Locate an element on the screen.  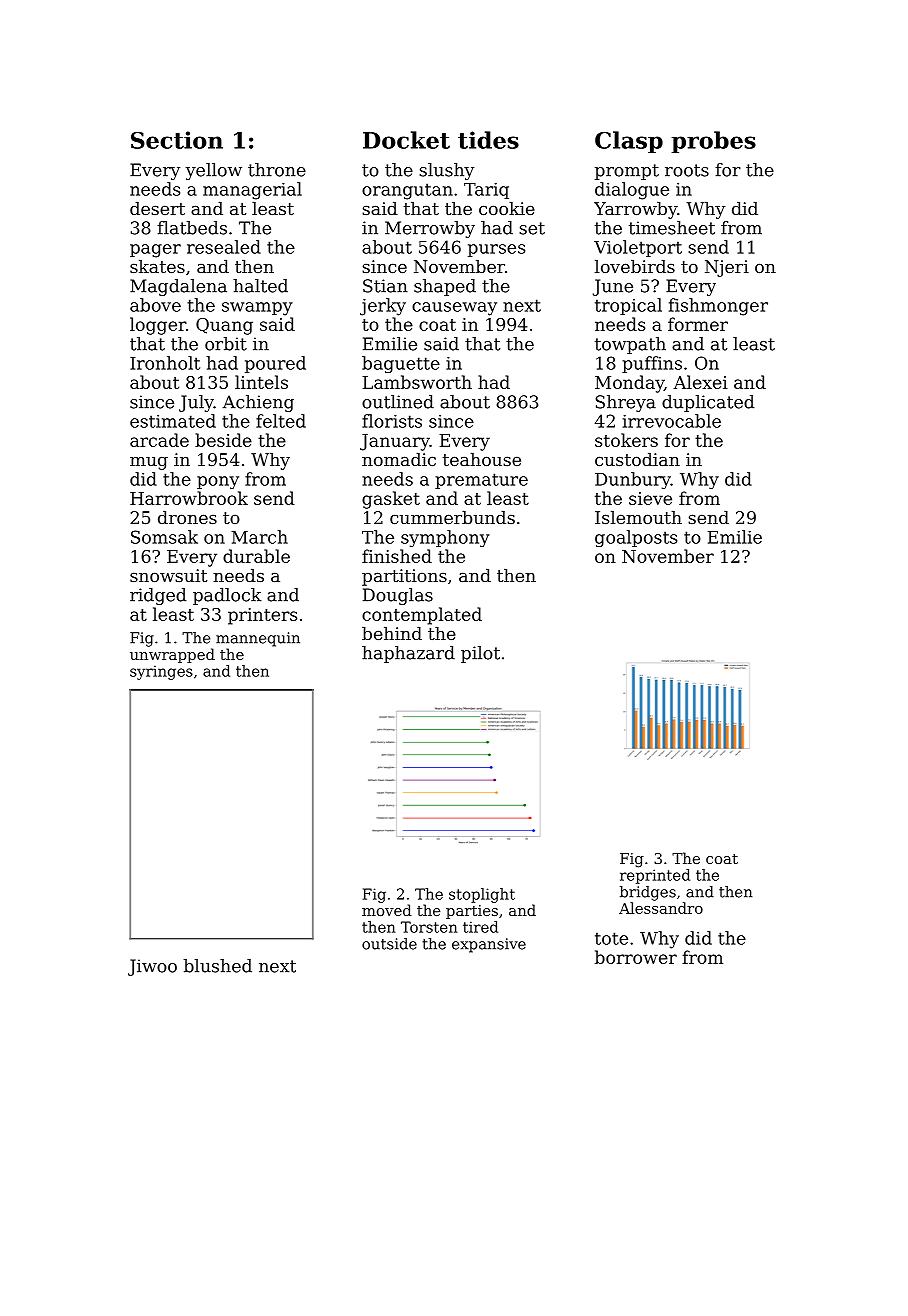
tides is located at coordinates (488, 140).
